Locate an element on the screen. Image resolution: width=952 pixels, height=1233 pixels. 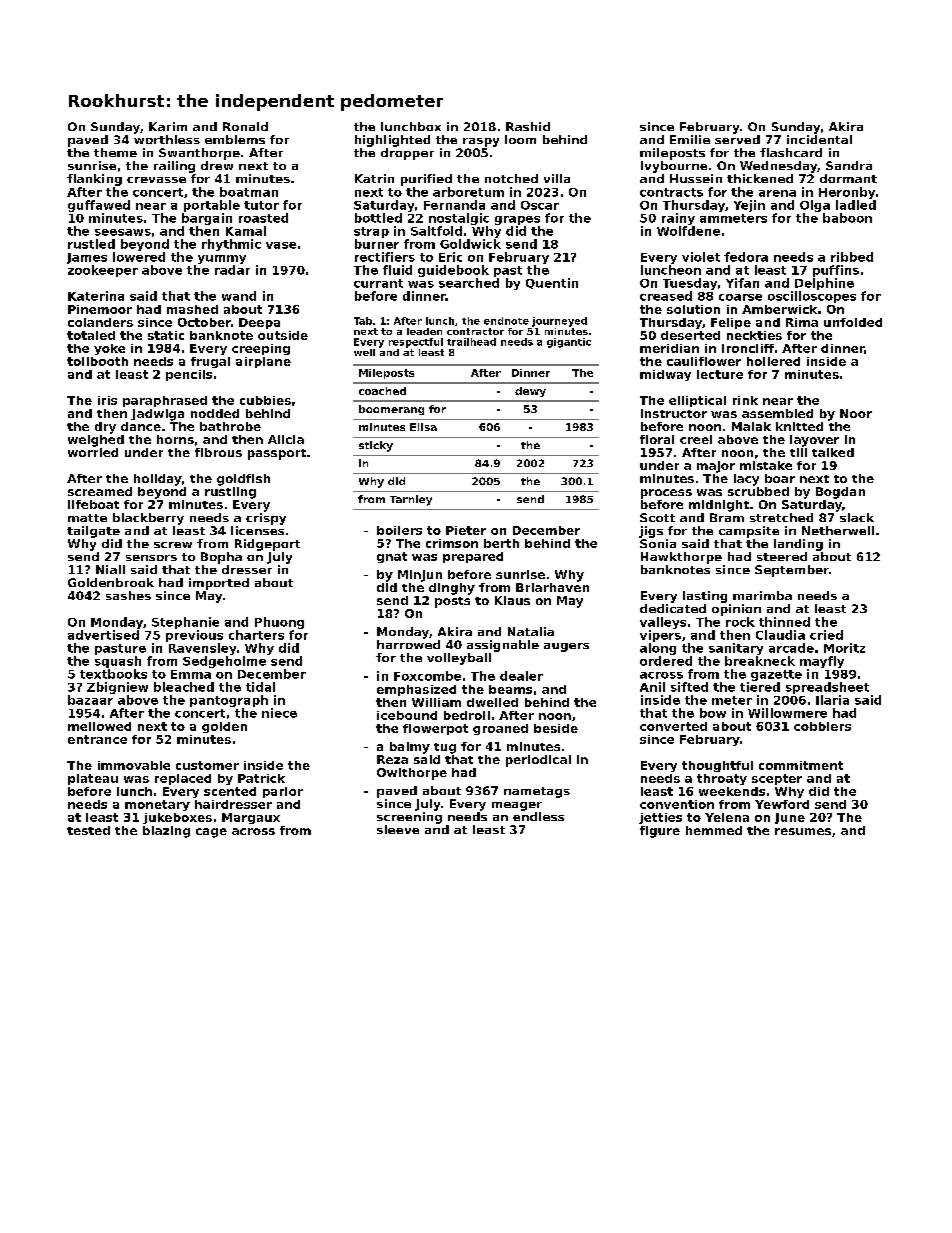
screw is located at coordinates (173, 545).
